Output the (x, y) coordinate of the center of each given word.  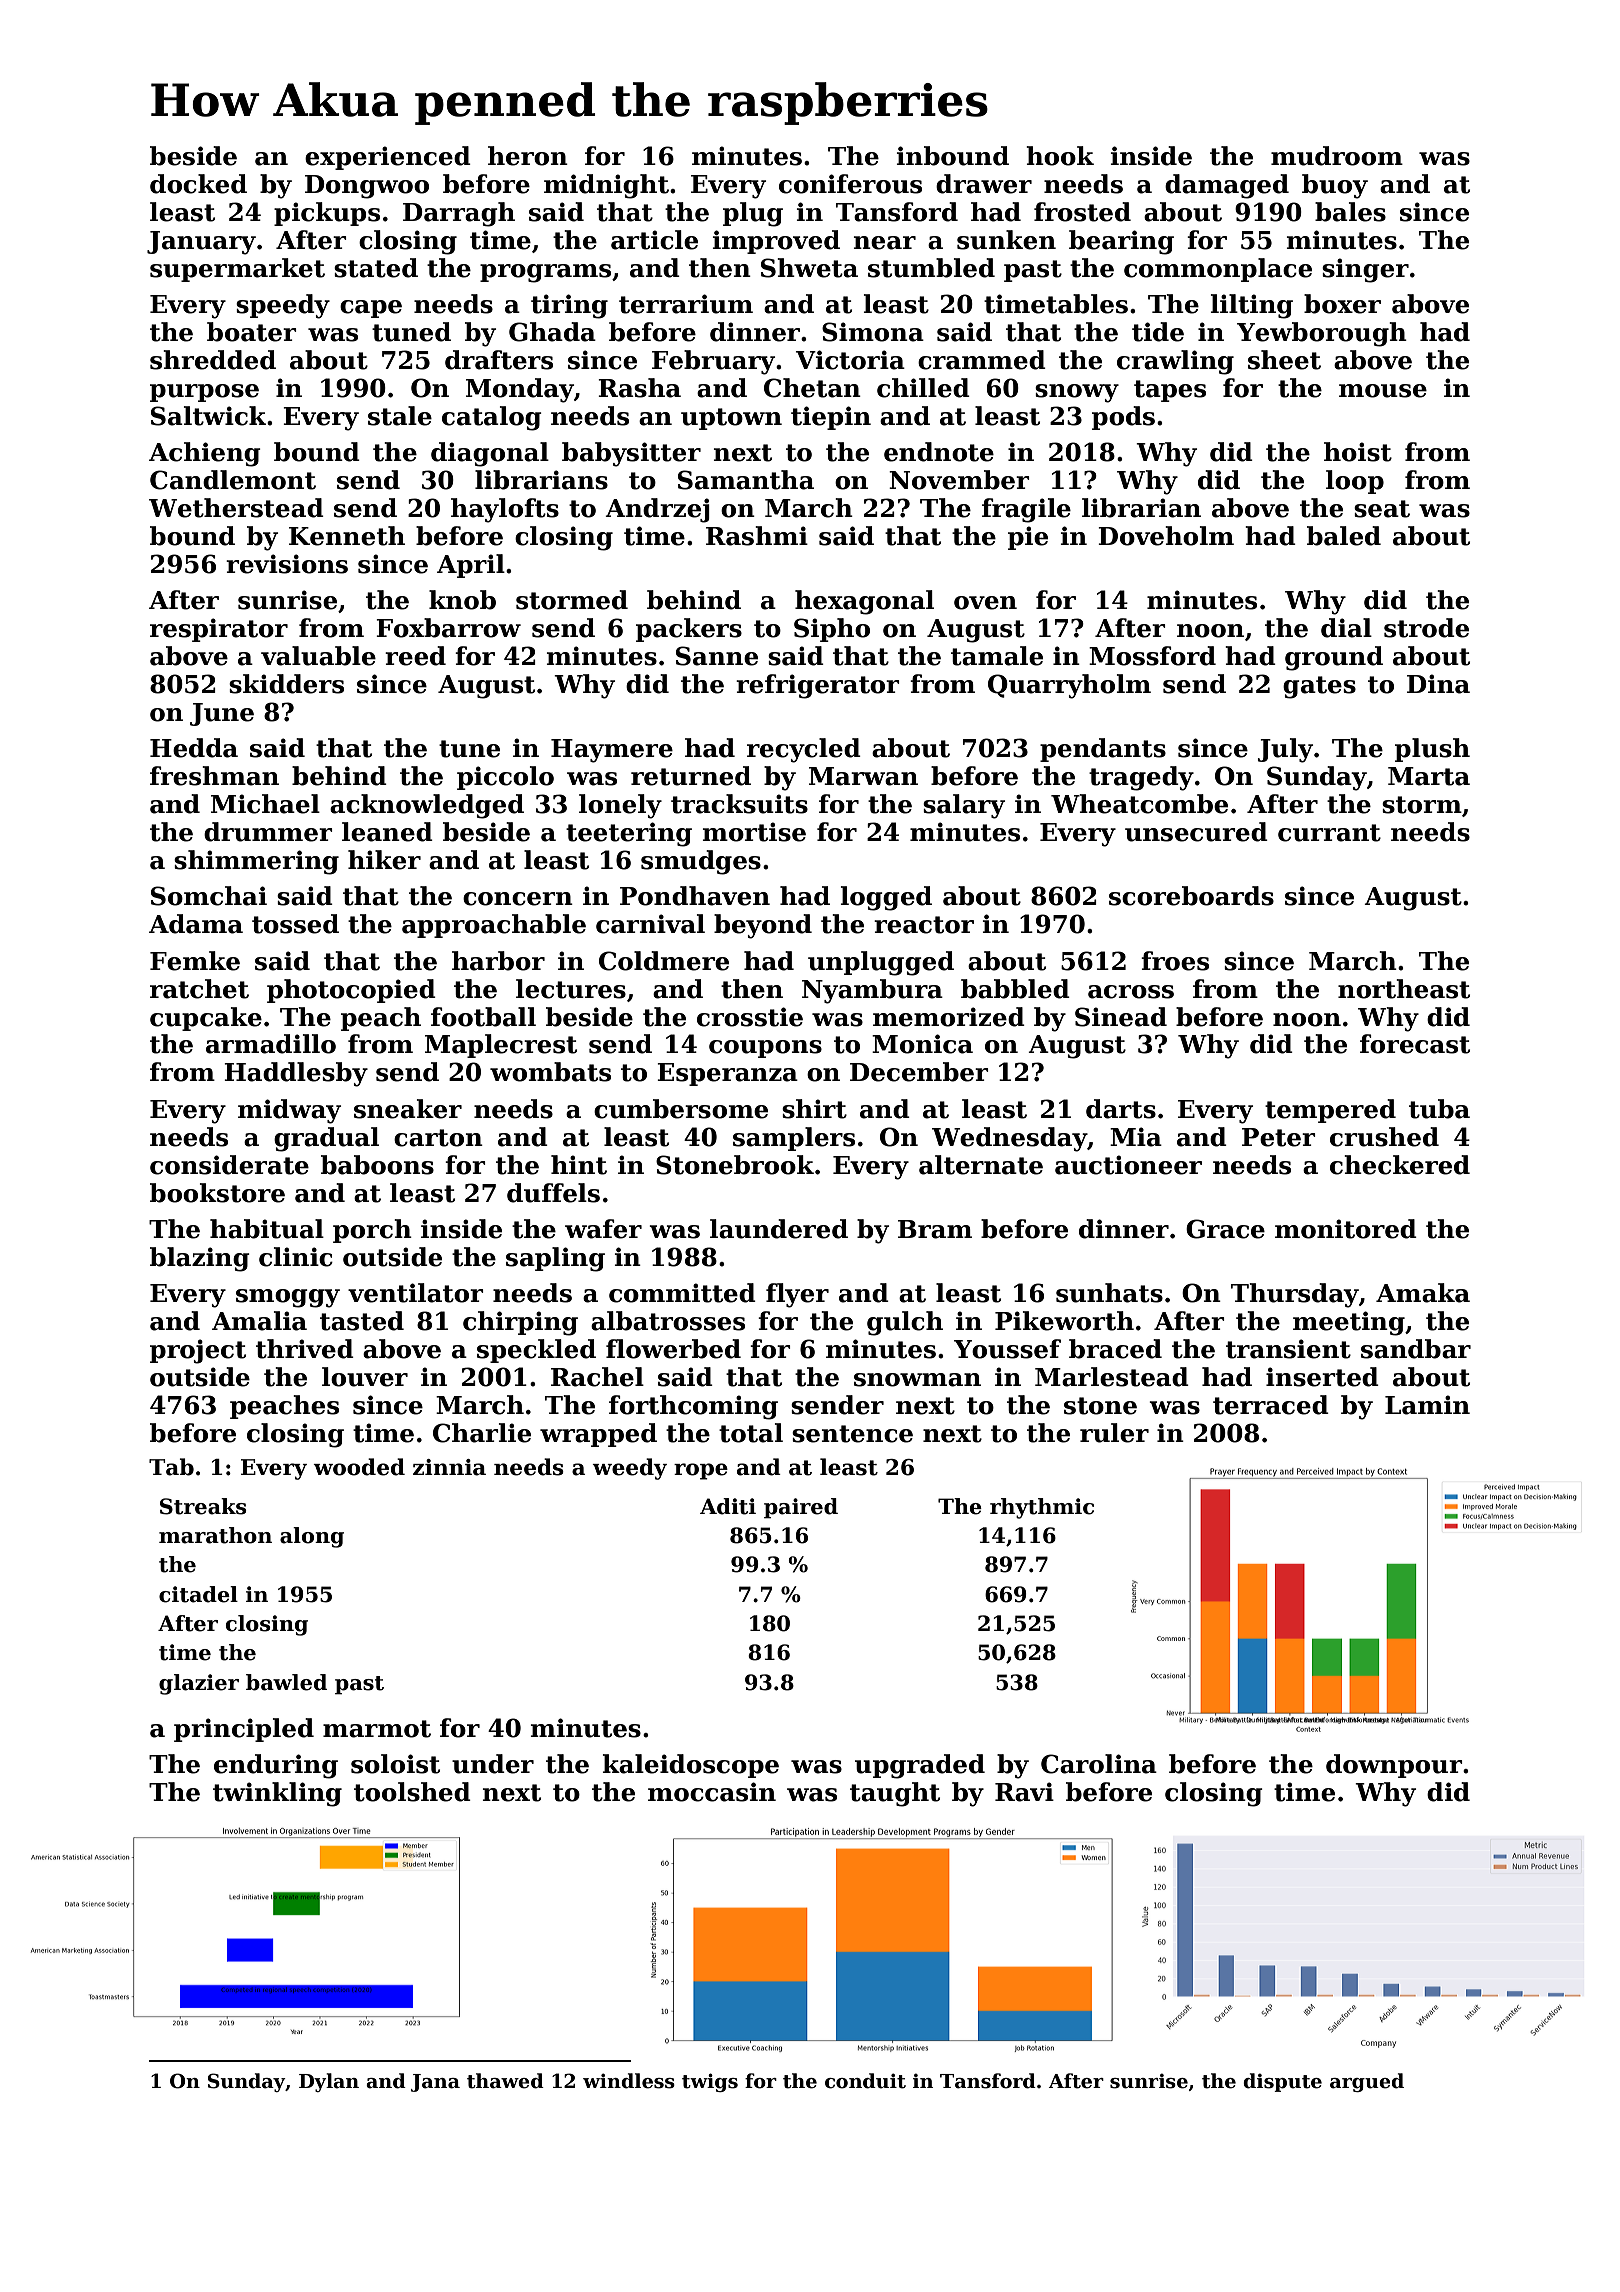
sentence (852, 1434)
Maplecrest (501, 1046)
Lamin (1427, 1405)
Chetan (812, 388)
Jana (435, 2083)
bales (1350, 212)
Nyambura (872, 991)
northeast (1404, 989)
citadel (198, 1594)
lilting (1251, 306)
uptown (731, 419)
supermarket (237, 270)
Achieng (205, 454)
